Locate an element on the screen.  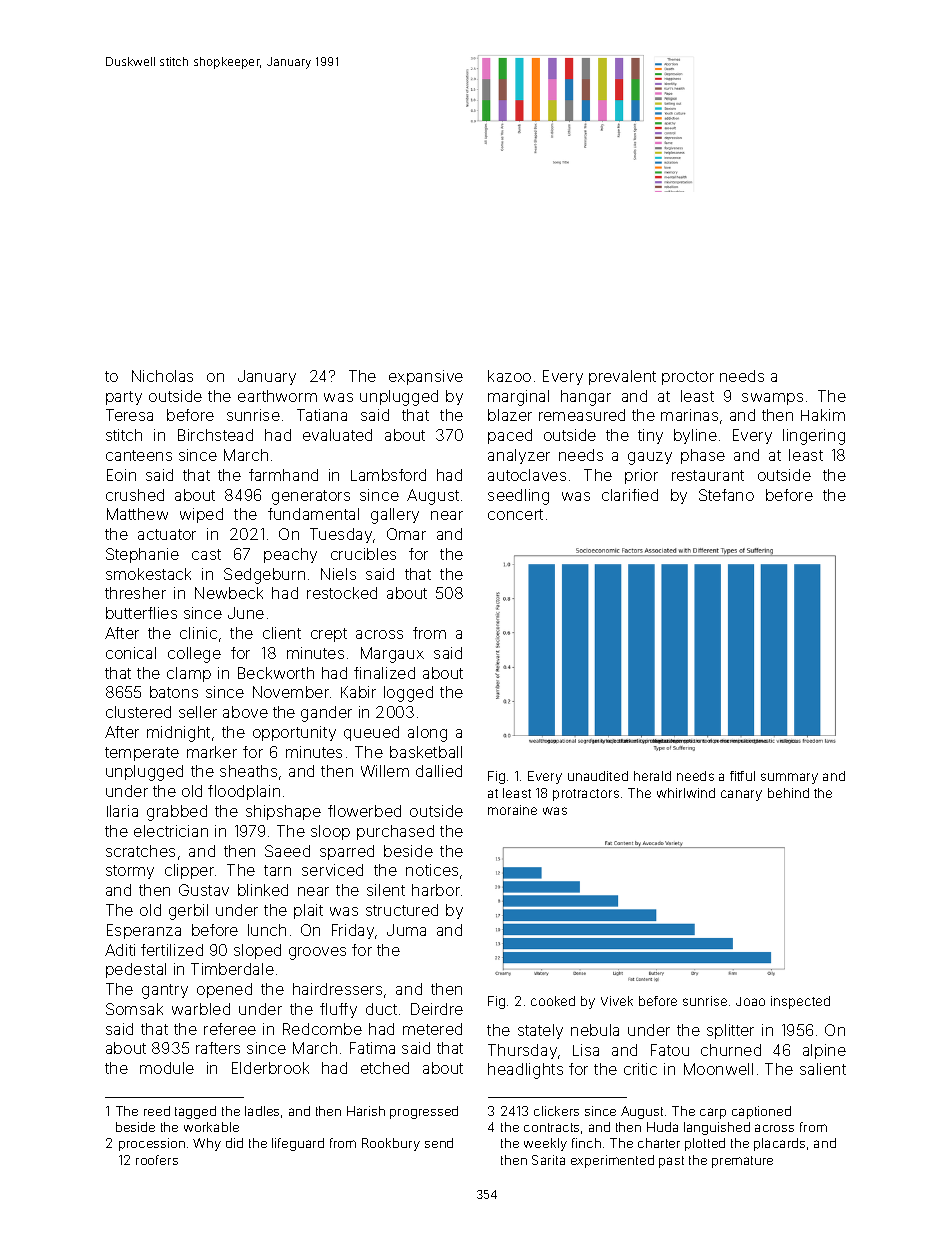
Stephanie is located at coordinates (142, 555).
